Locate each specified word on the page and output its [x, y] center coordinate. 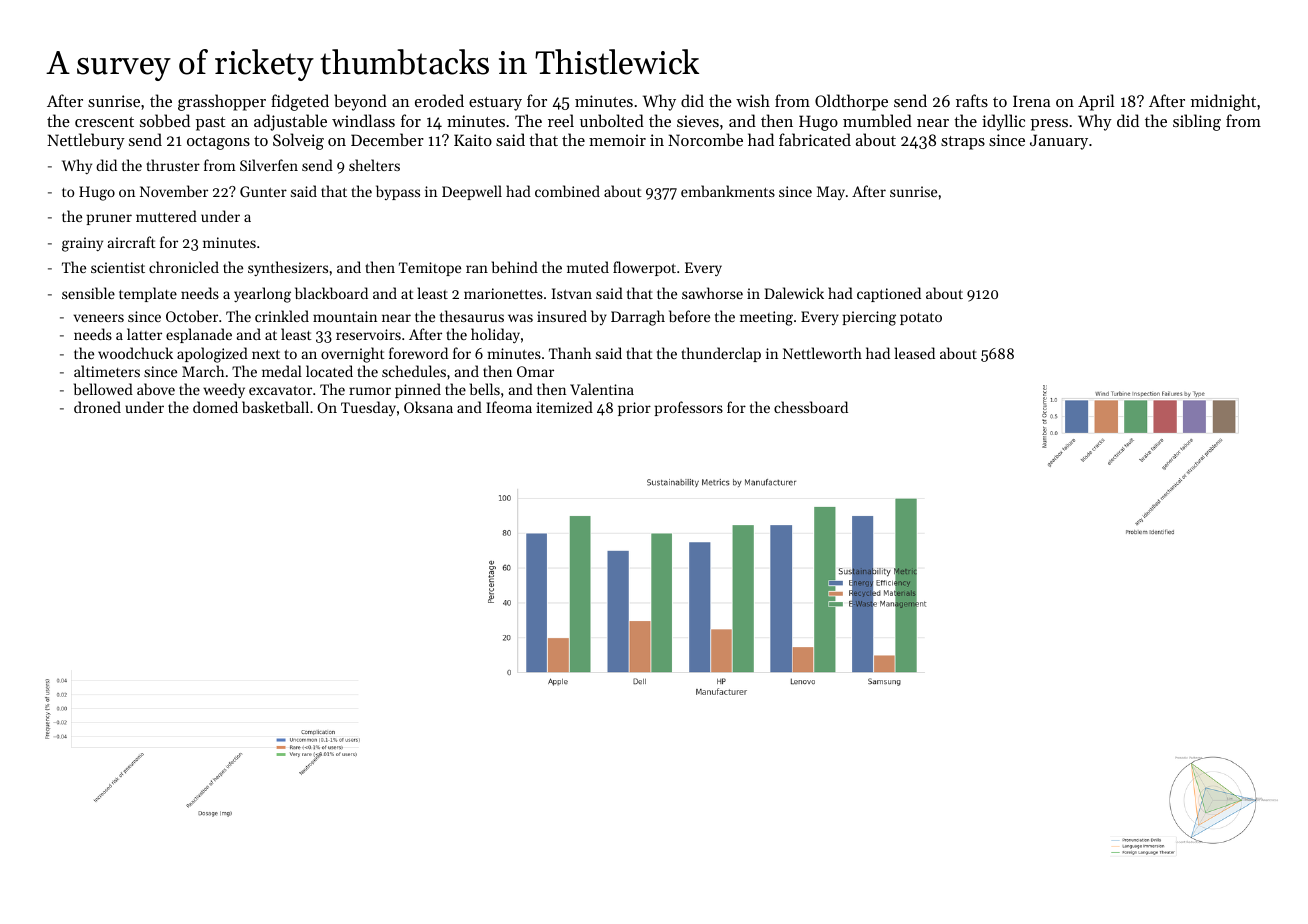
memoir [617, 140]
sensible [88, 293]
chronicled [184, 267]
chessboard [811, 407]
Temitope [430, 269]
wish [753, 100]
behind [515, 267]
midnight [1223, 102]
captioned [889, 294]
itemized [564, 407]
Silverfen [269, 165]
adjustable [290, 122]
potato [921, 319]
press [1049, 125]
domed [215, 407]
